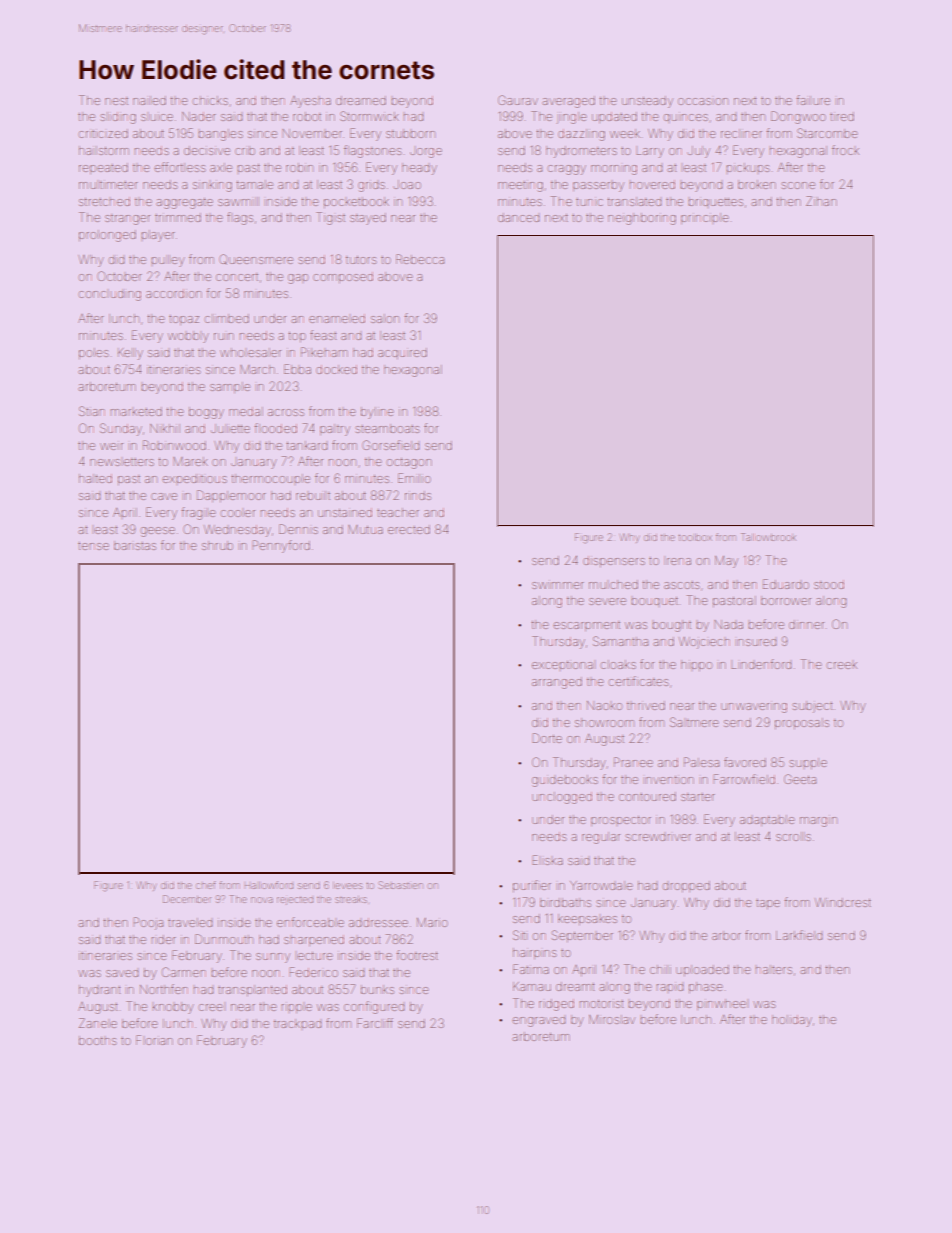 The width and height of the image is (952, 1233). Describe the element at coordinates (314, 940) in the image. I see `sharpened` at that location.
